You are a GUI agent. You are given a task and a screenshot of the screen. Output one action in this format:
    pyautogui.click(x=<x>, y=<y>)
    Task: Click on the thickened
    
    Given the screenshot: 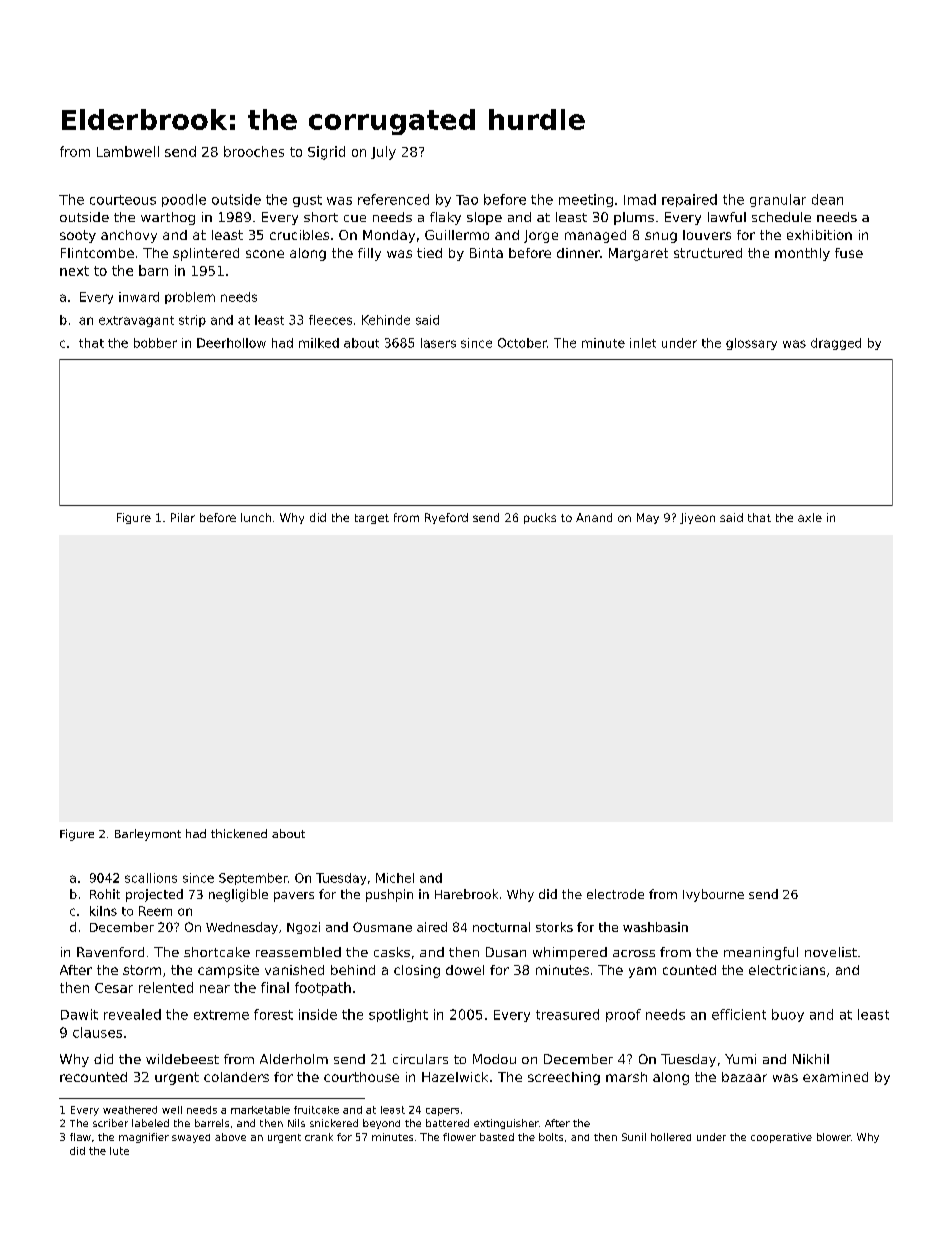 What is the action you would take?
    pyautogui.click(x=239, y=833)
